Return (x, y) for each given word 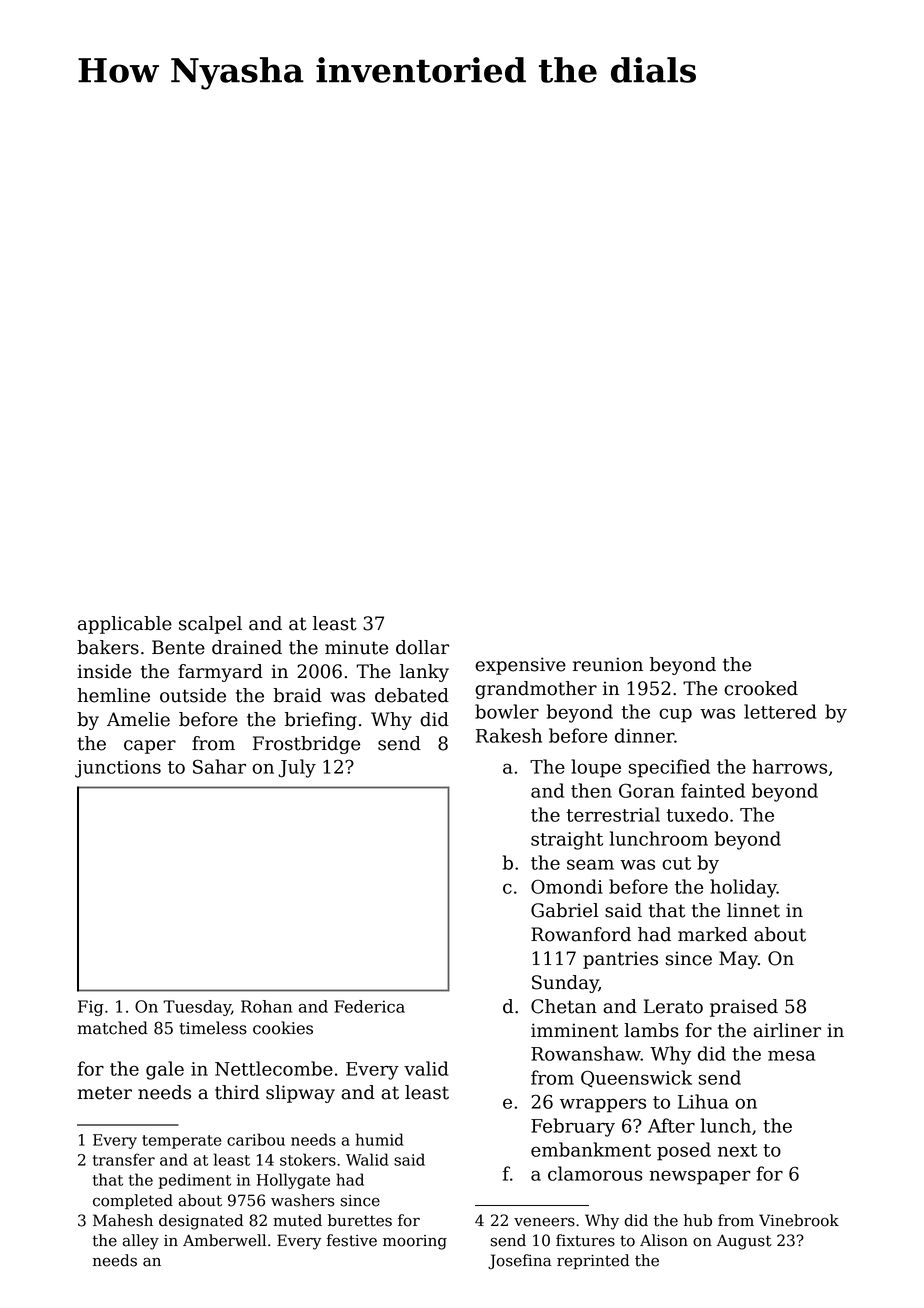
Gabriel (565, 910)
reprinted (593, 1261)
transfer (124, 1159)
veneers (544, 1222)
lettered (780, 711)
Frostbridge (306, 745)
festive (352, 1240)
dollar (422, 647)
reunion (608, 664)
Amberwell (224, 1240)
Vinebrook (799, 1220)
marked (713, 934)
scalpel (210, 625)
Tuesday (197, 1008)
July (297, 768)
